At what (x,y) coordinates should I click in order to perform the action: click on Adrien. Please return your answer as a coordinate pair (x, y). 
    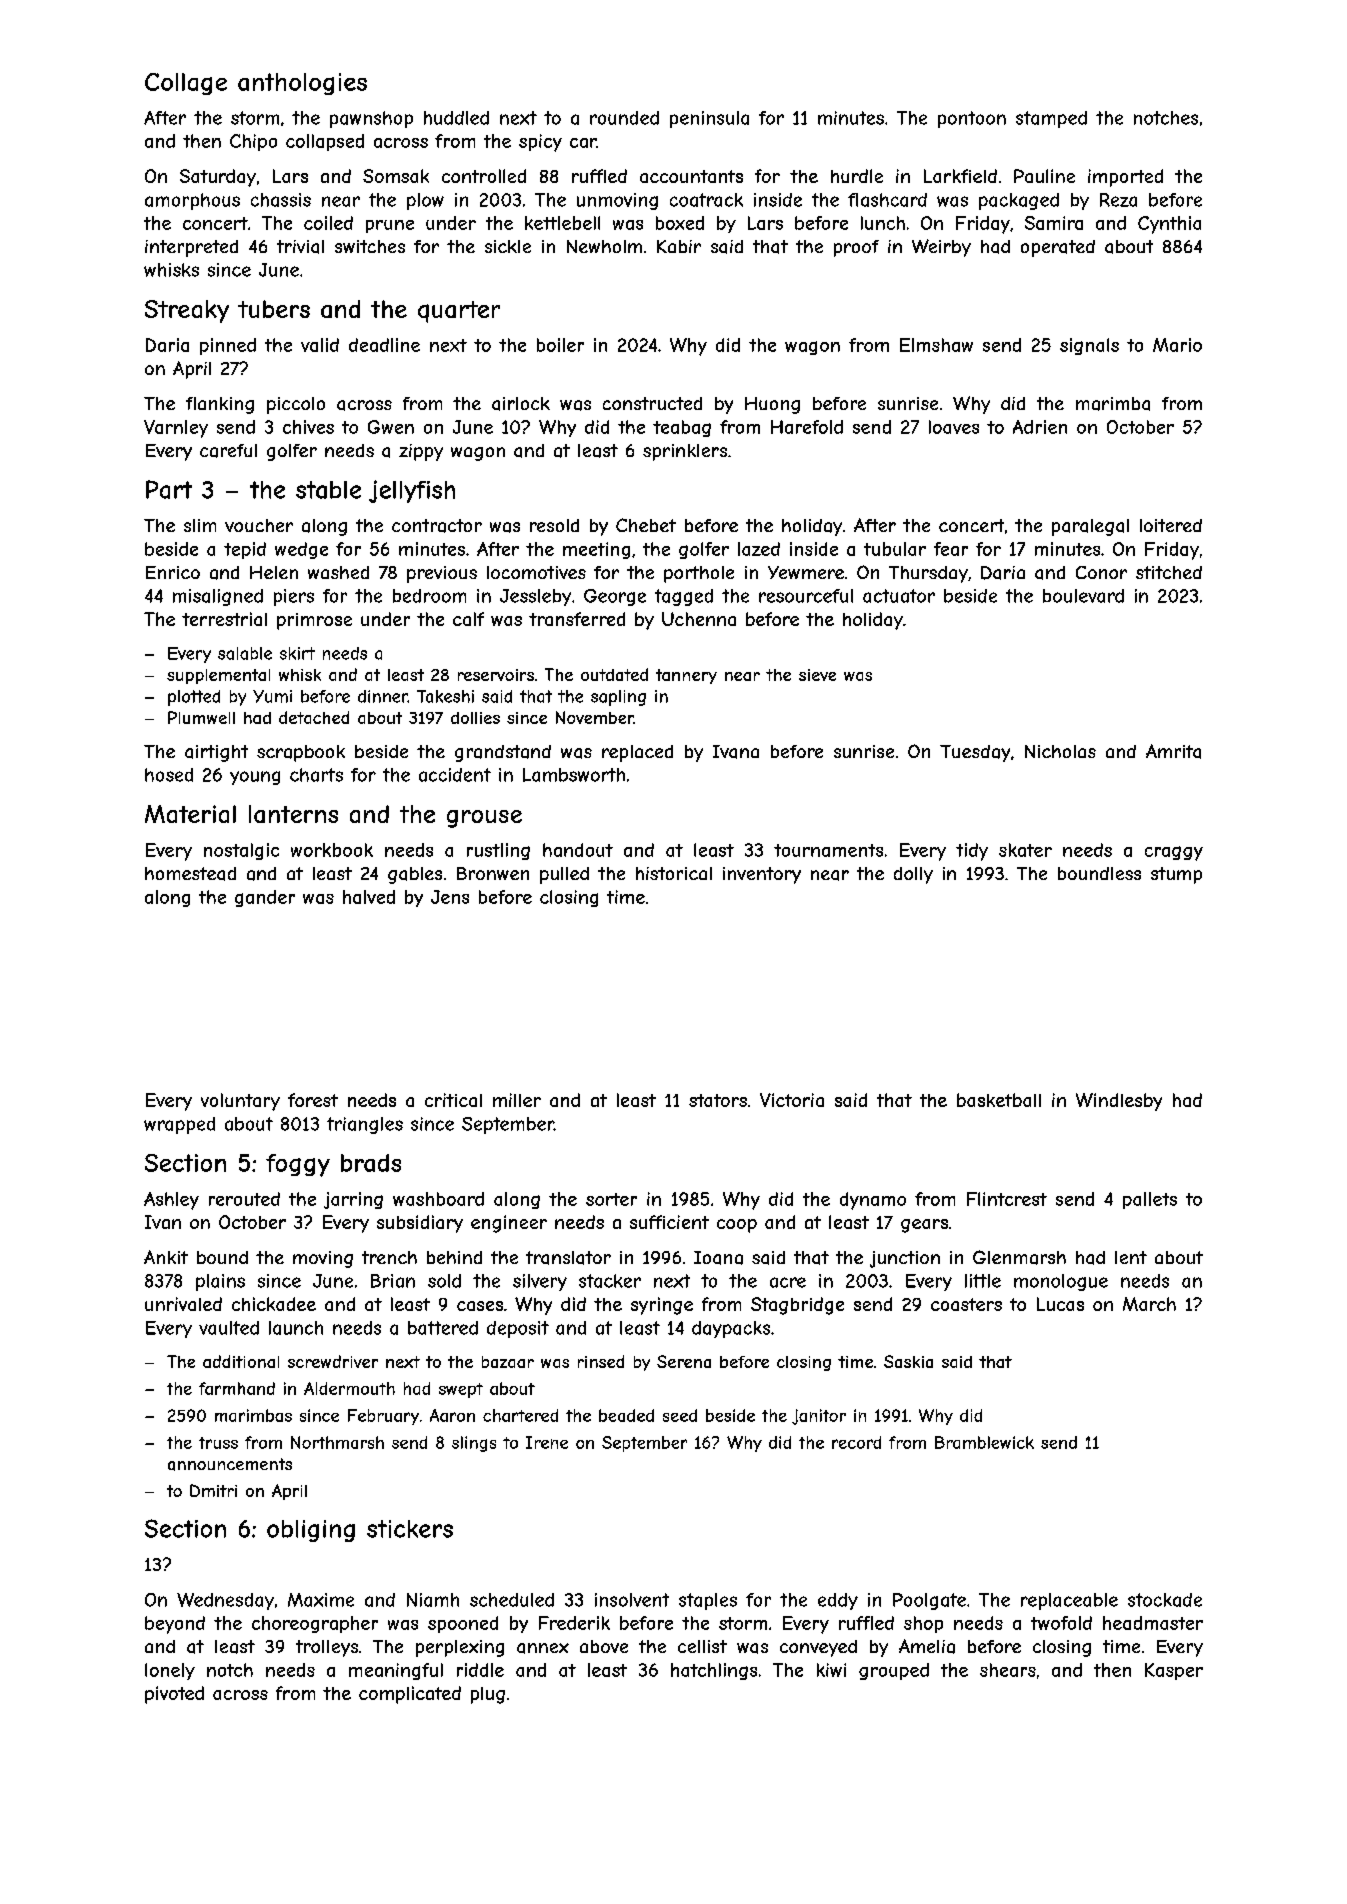
    Looking at the image, I should click on (1040, 427).
